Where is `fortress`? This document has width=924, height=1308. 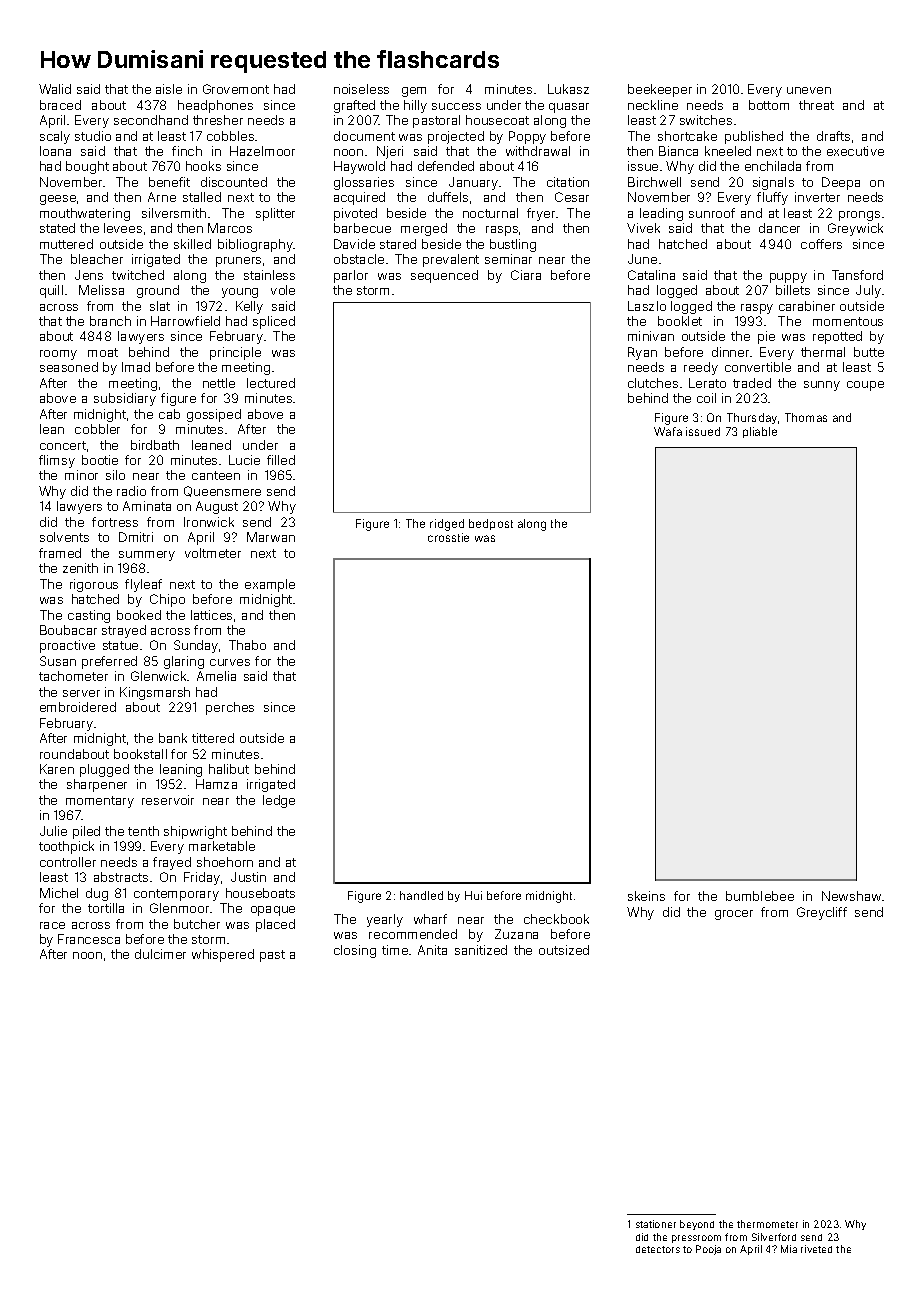 fortress is located at coordinates (115, 522).
